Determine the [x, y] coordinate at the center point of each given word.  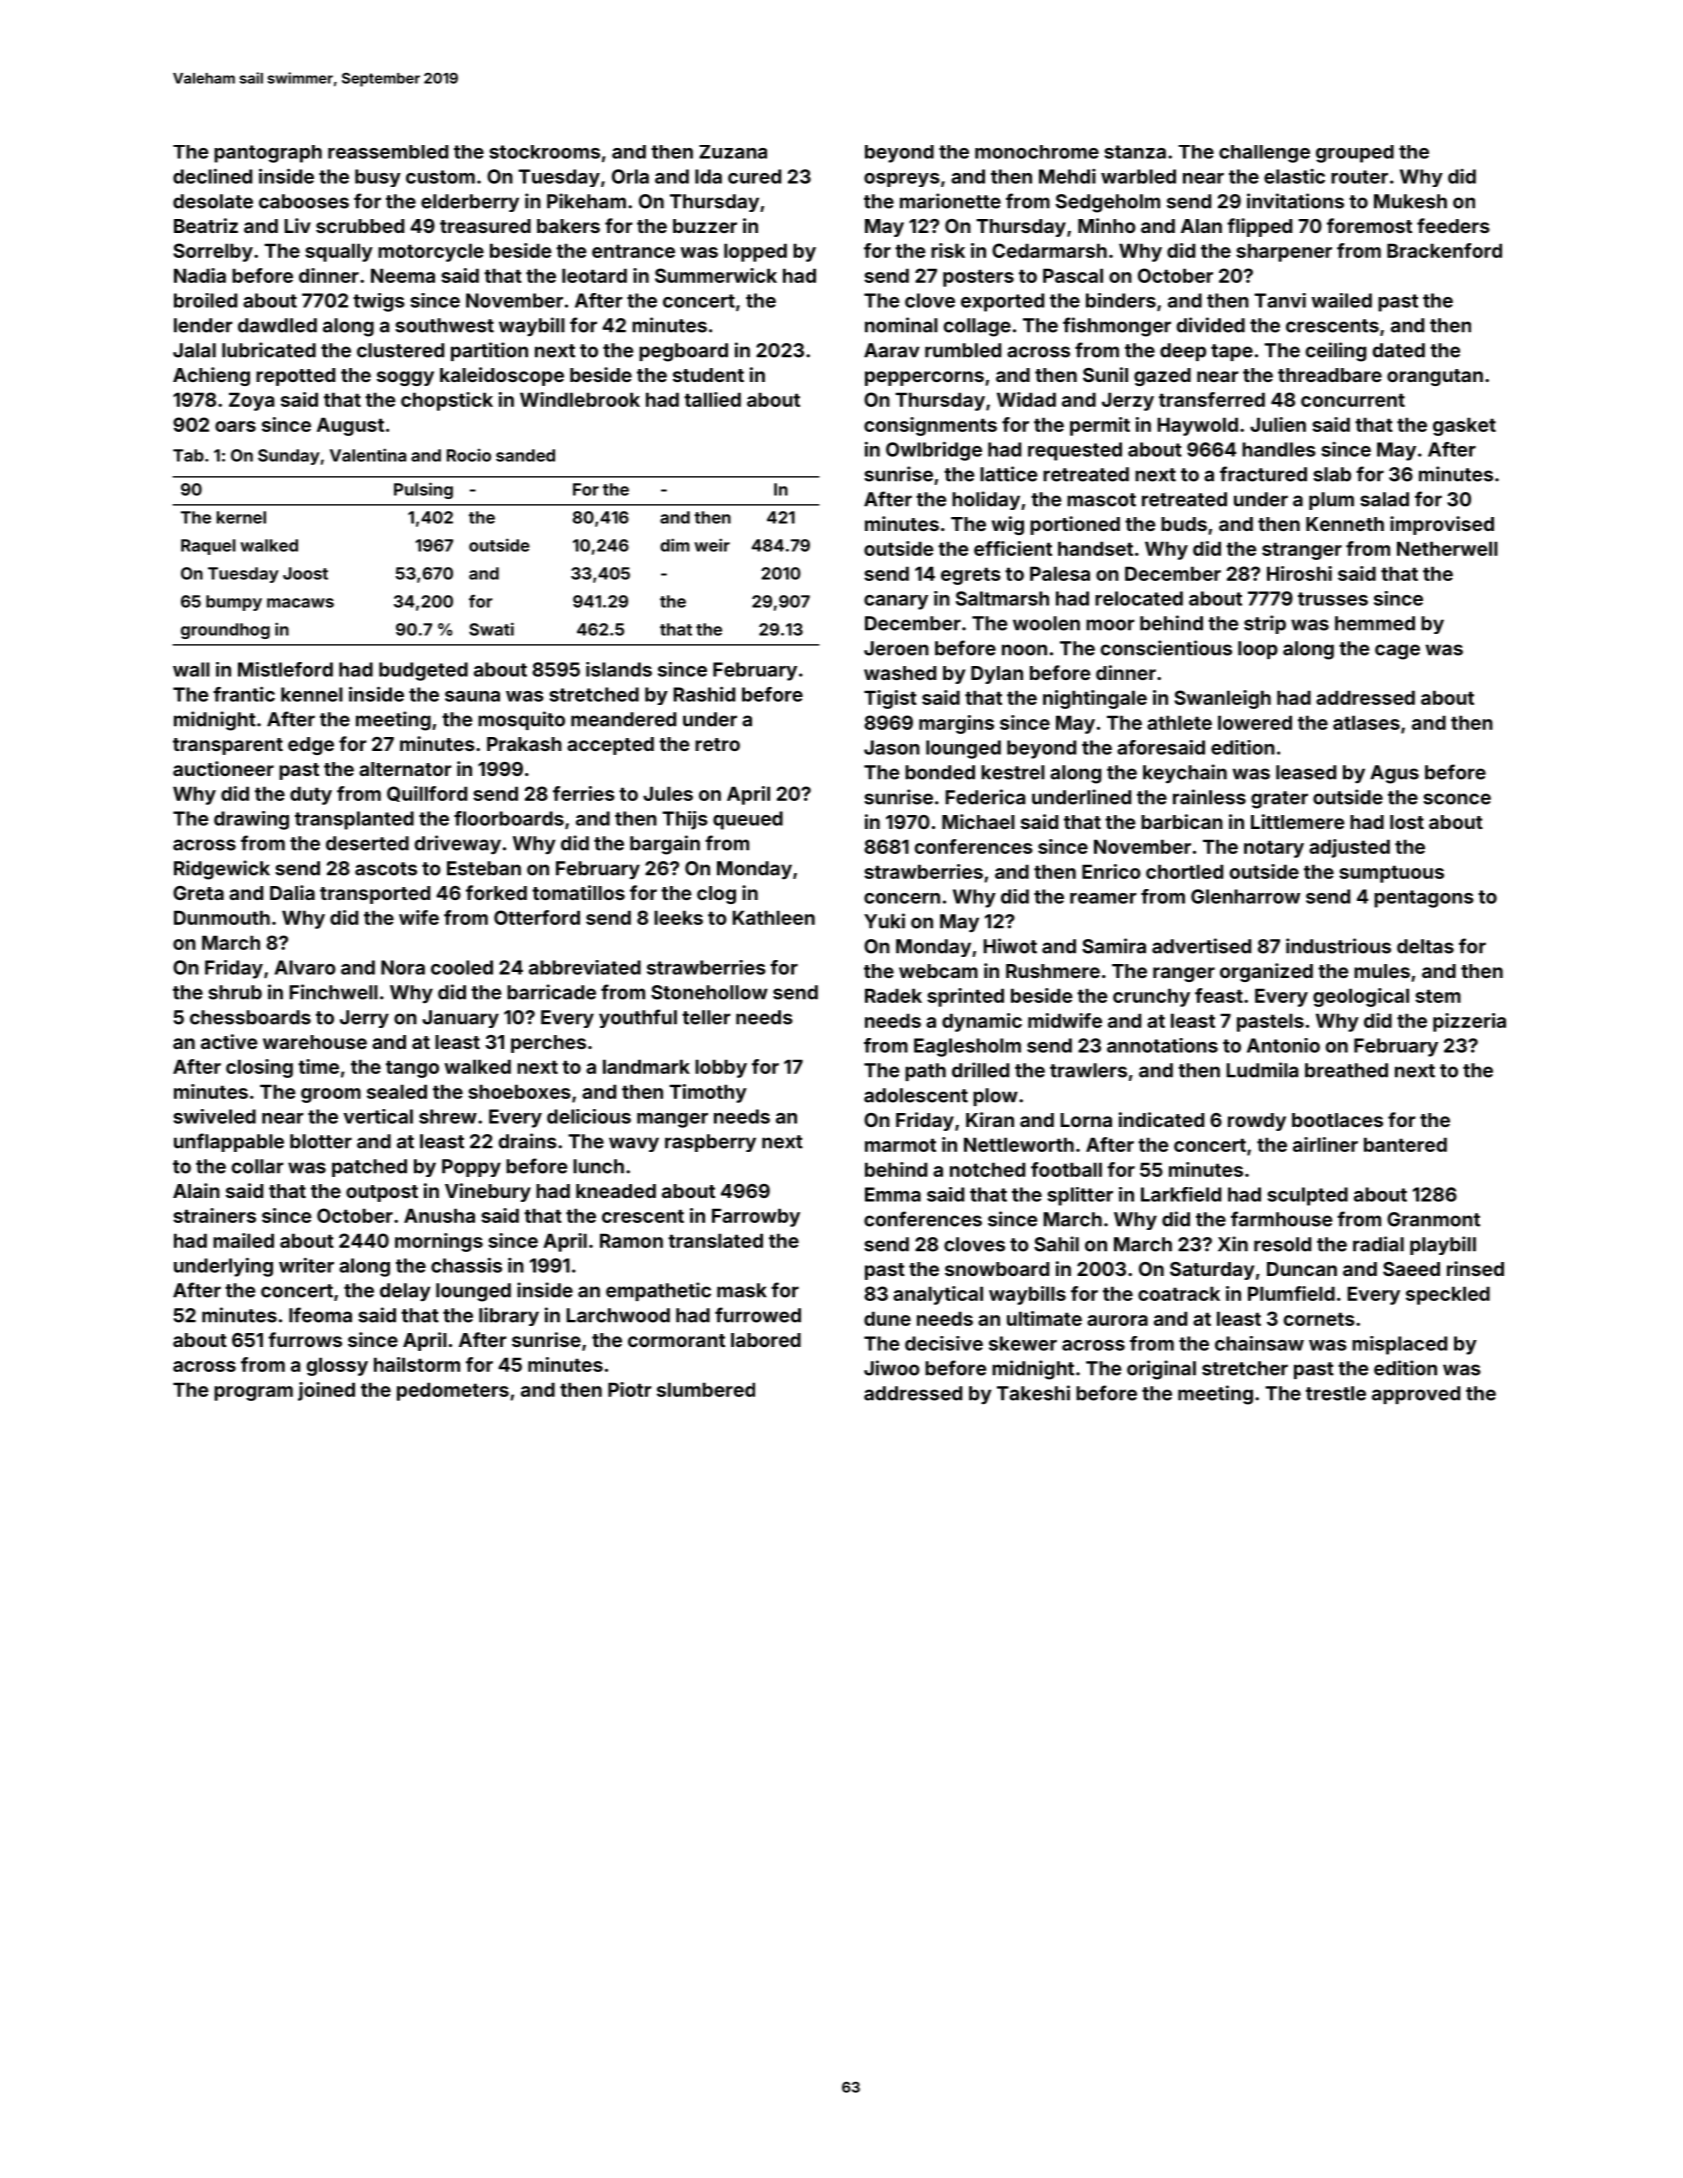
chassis [466, 1265]
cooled [462, 967]
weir [712, 545]
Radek [893, 995]
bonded [940, 772]
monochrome [1037, 152]
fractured [1263, 474]
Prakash [524, 744]
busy [378, 178]
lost [1407, 822]
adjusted [1349, 848]
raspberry [710, 1143]
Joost [305, 573]
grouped [1355, 154]
